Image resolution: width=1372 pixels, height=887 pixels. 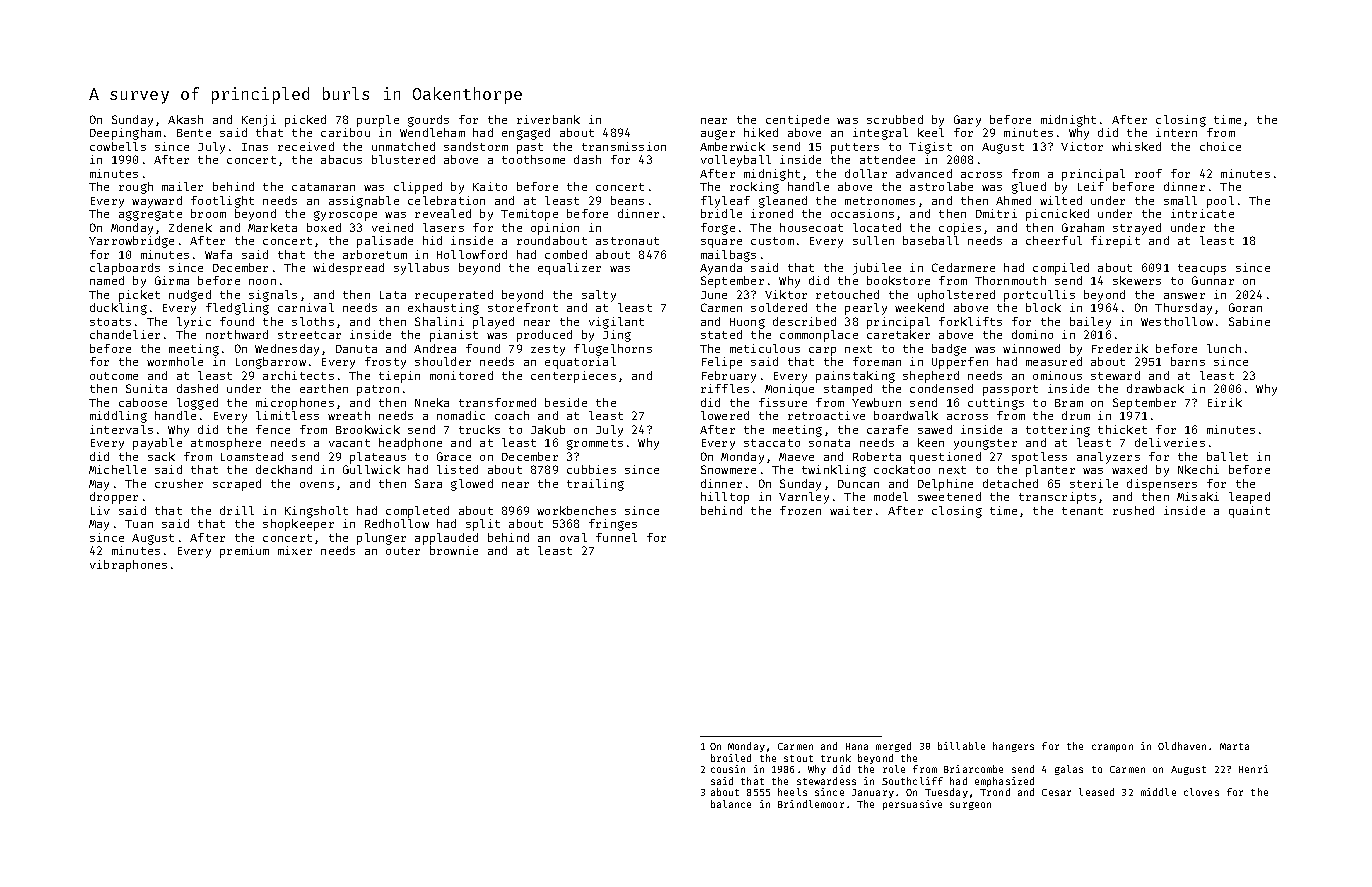 What do you see at coordinates (125, 134) in the screenshot?
I see `Deepingham` at bounding box center [125, 134].
